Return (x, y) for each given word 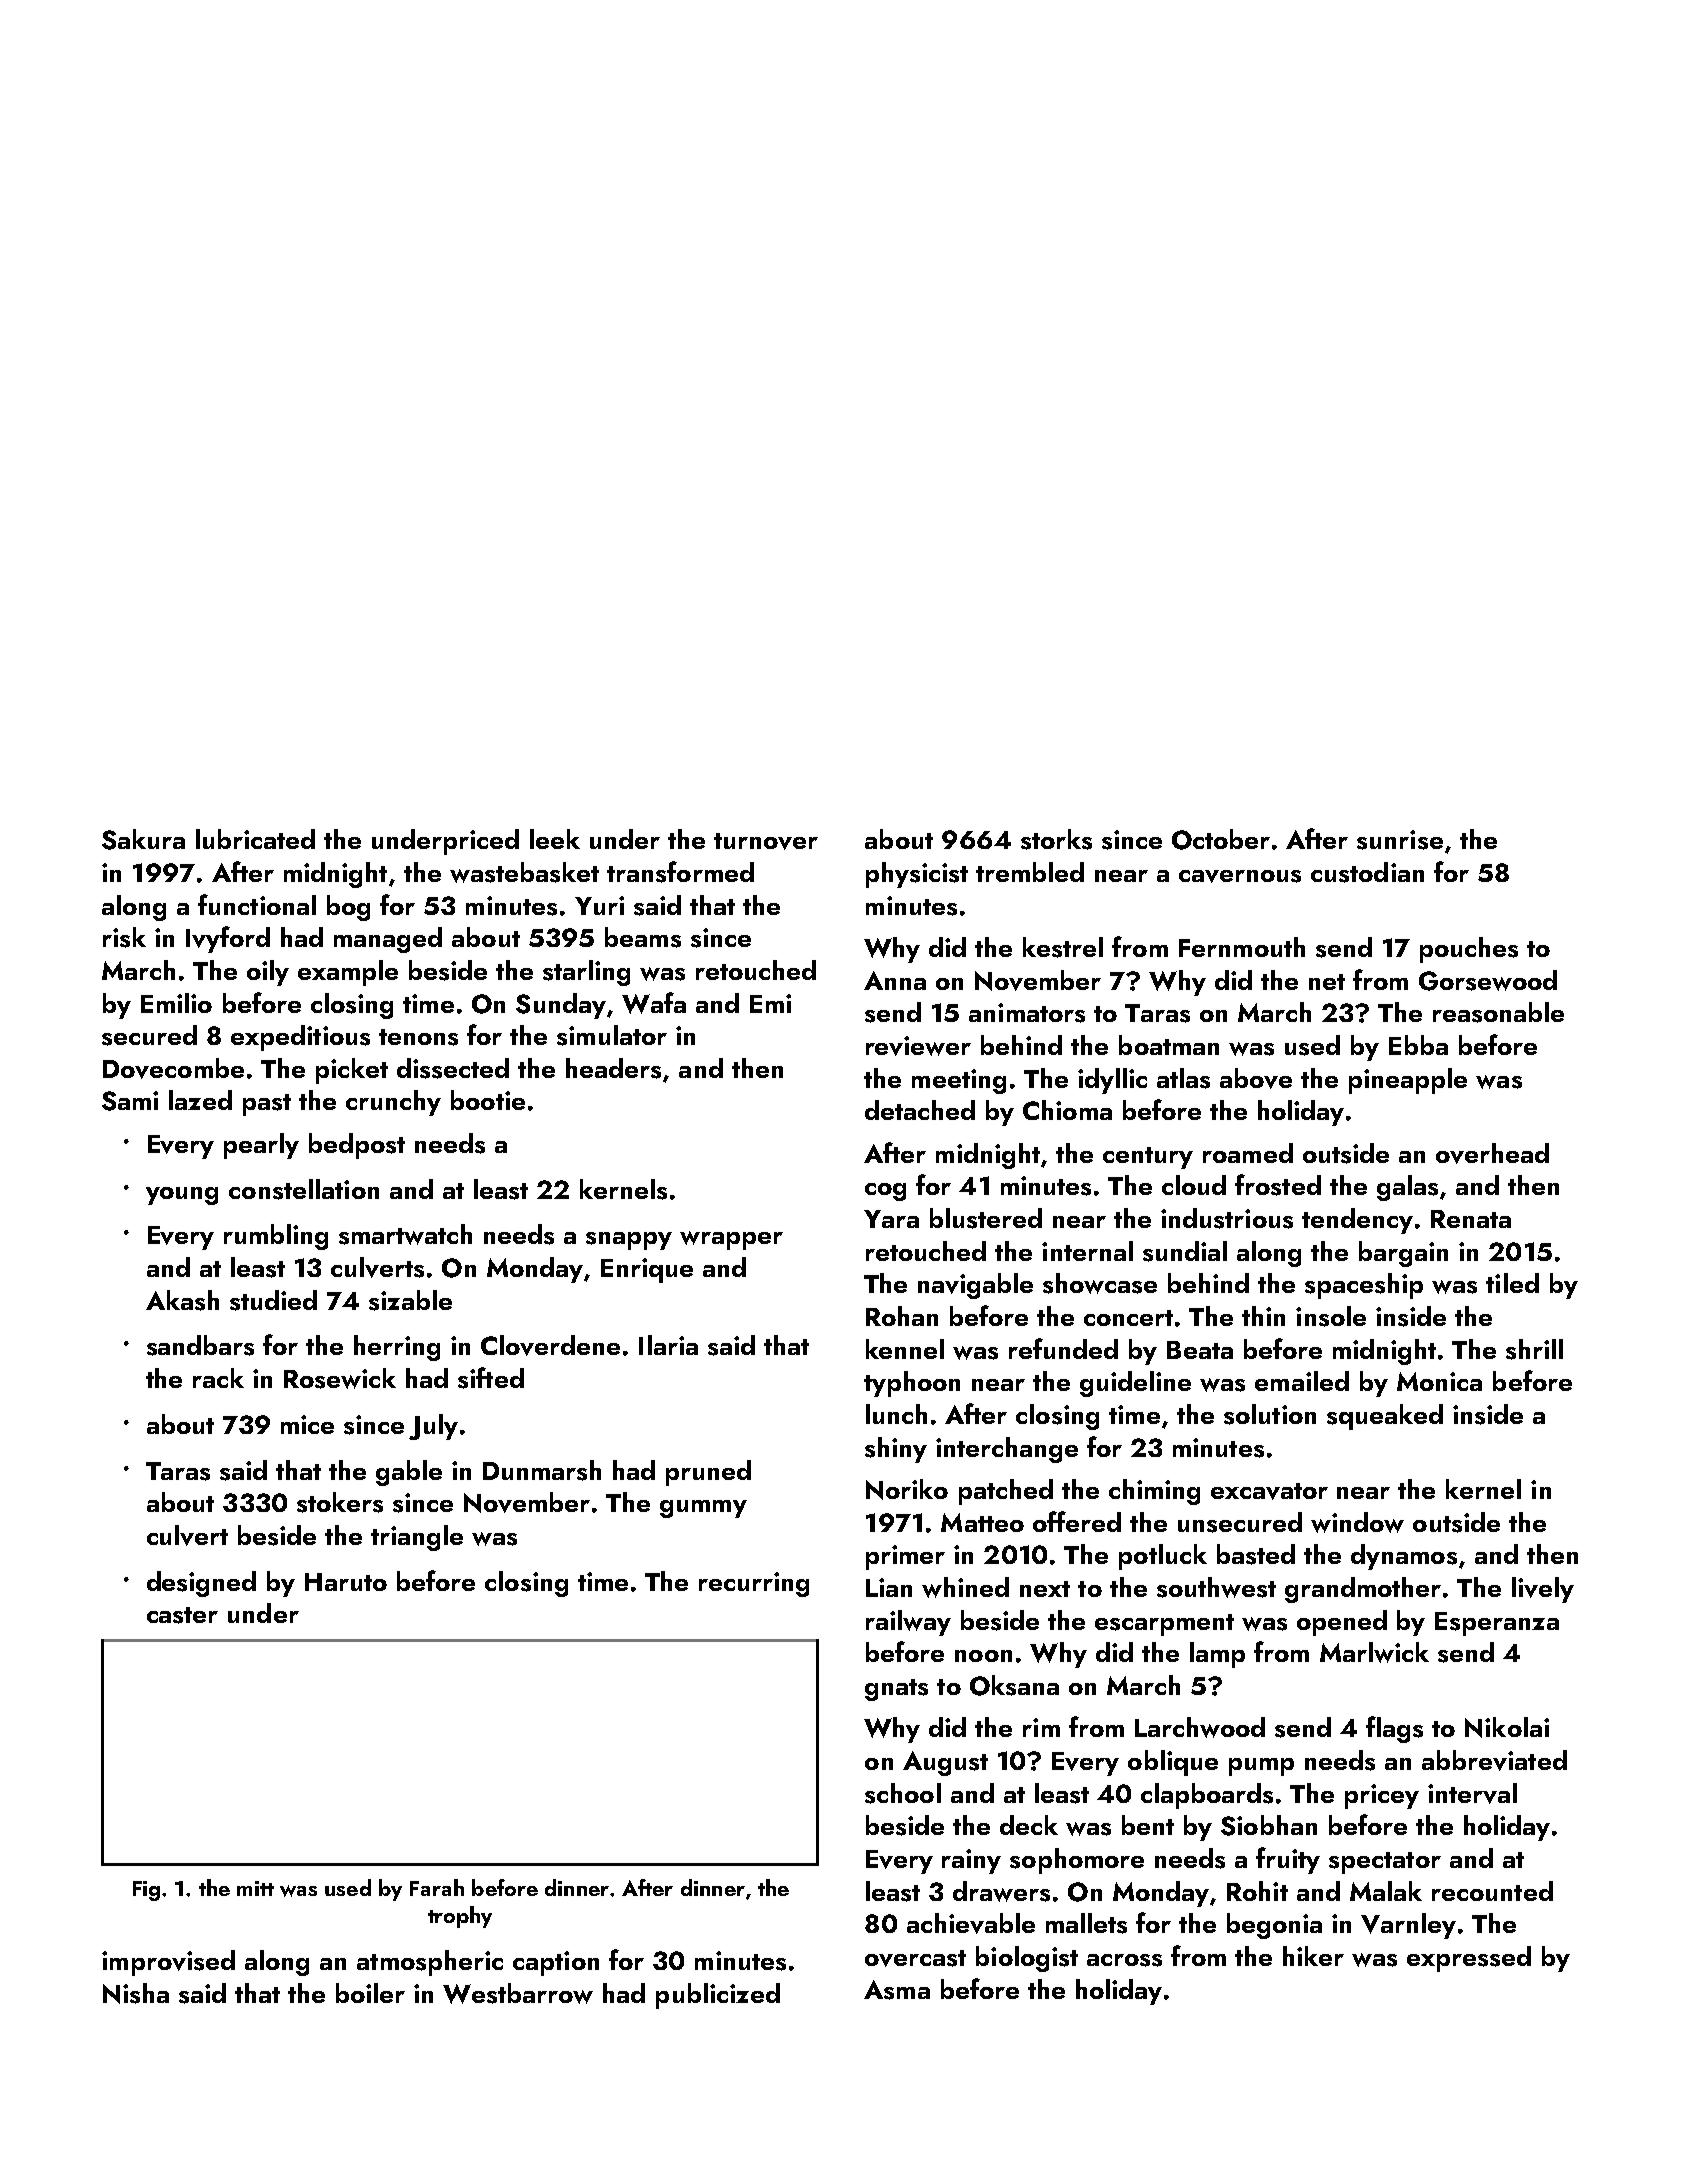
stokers (340, 1502)
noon (983, 1656)
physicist (917, 875)
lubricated (255, 839)
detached (920, 1110)
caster (182, 1615)
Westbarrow (518, 1993)
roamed (1248, 1153)
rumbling (276, 1237)
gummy (703, 1509)
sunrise (1400, 840)
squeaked (1385, 1417)
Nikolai (1507, 1727)
